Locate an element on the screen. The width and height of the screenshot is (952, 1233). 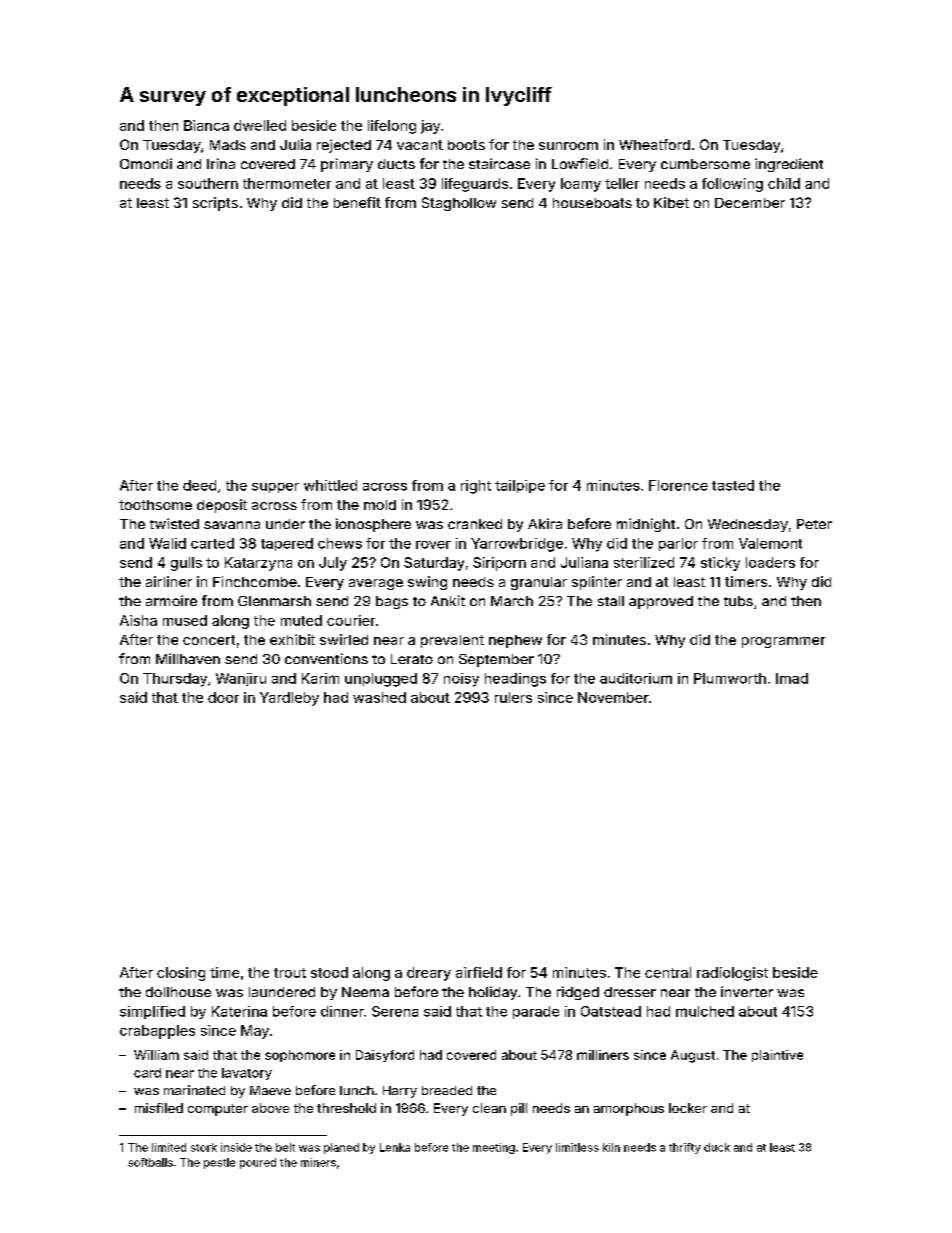
ridged is located at coordinates (578, 993).
